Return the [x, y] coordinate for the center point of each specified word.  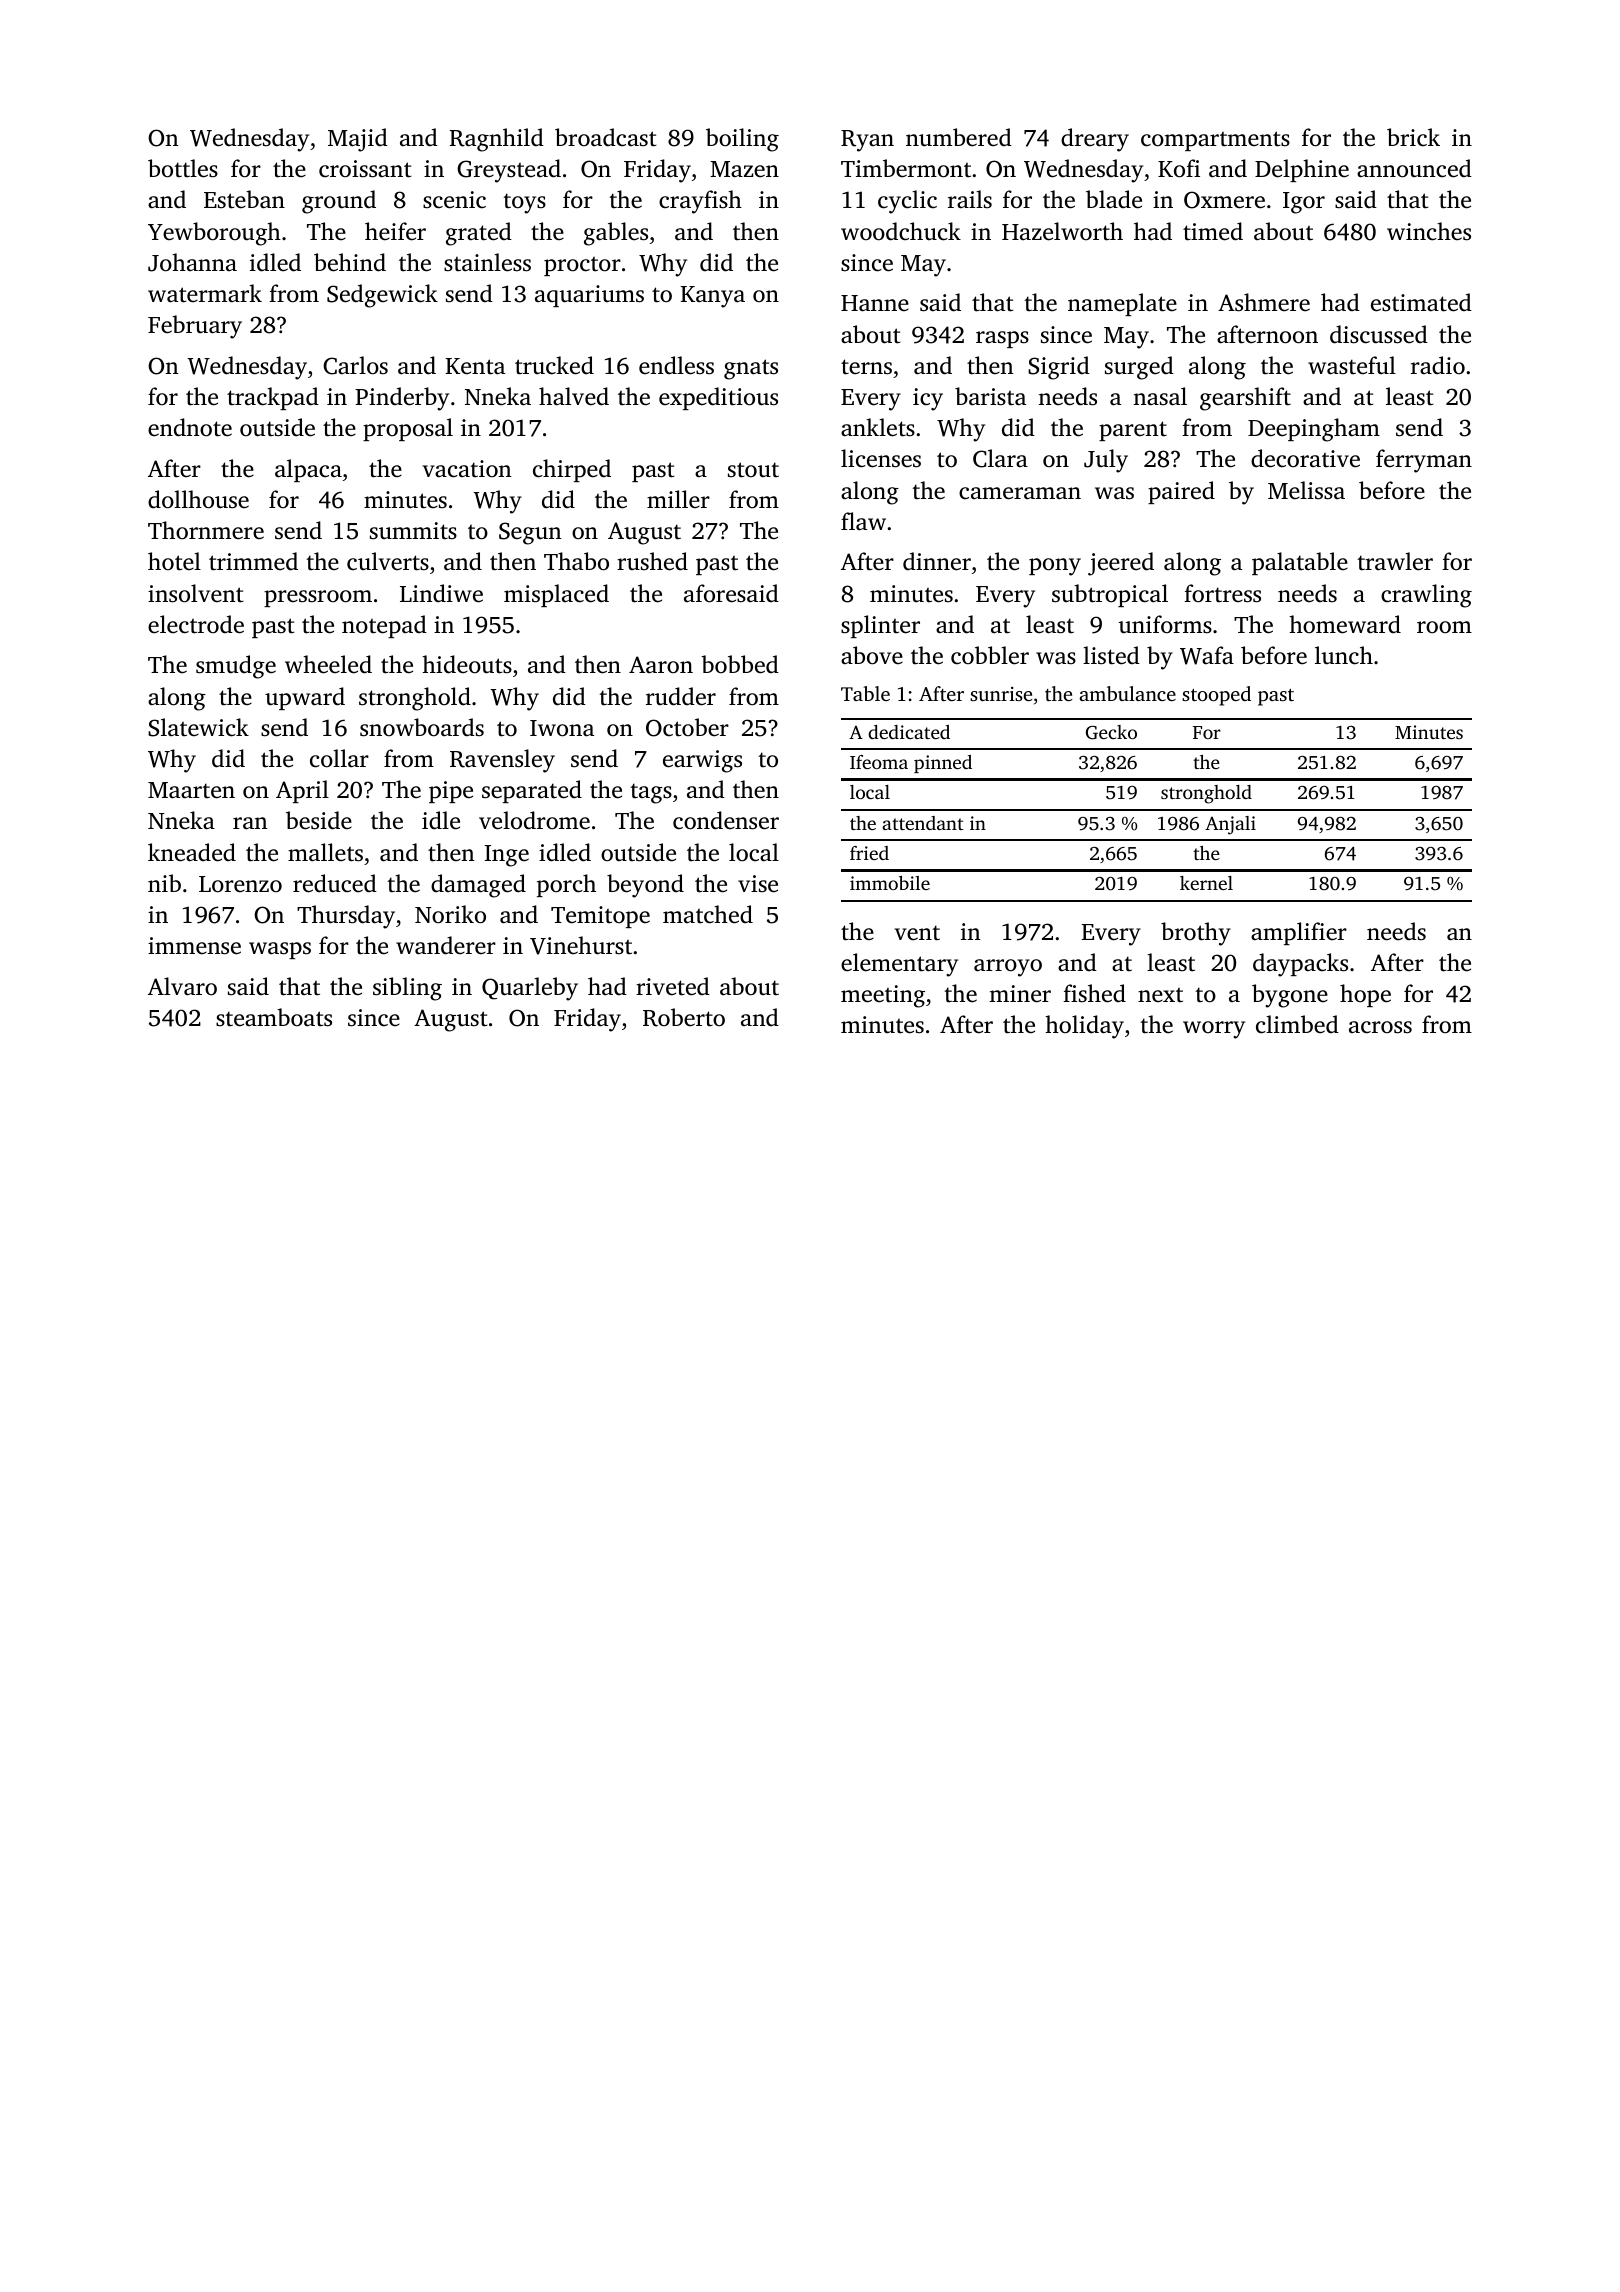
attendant [923, 823]
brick [1413, 137]
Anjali [1230, 825]
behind [350, 262]
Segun [530, 533]
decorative [1305, 458]
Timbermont [906, 168]
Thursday [346, 917]
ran [250, 823]
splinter [880, 626]
